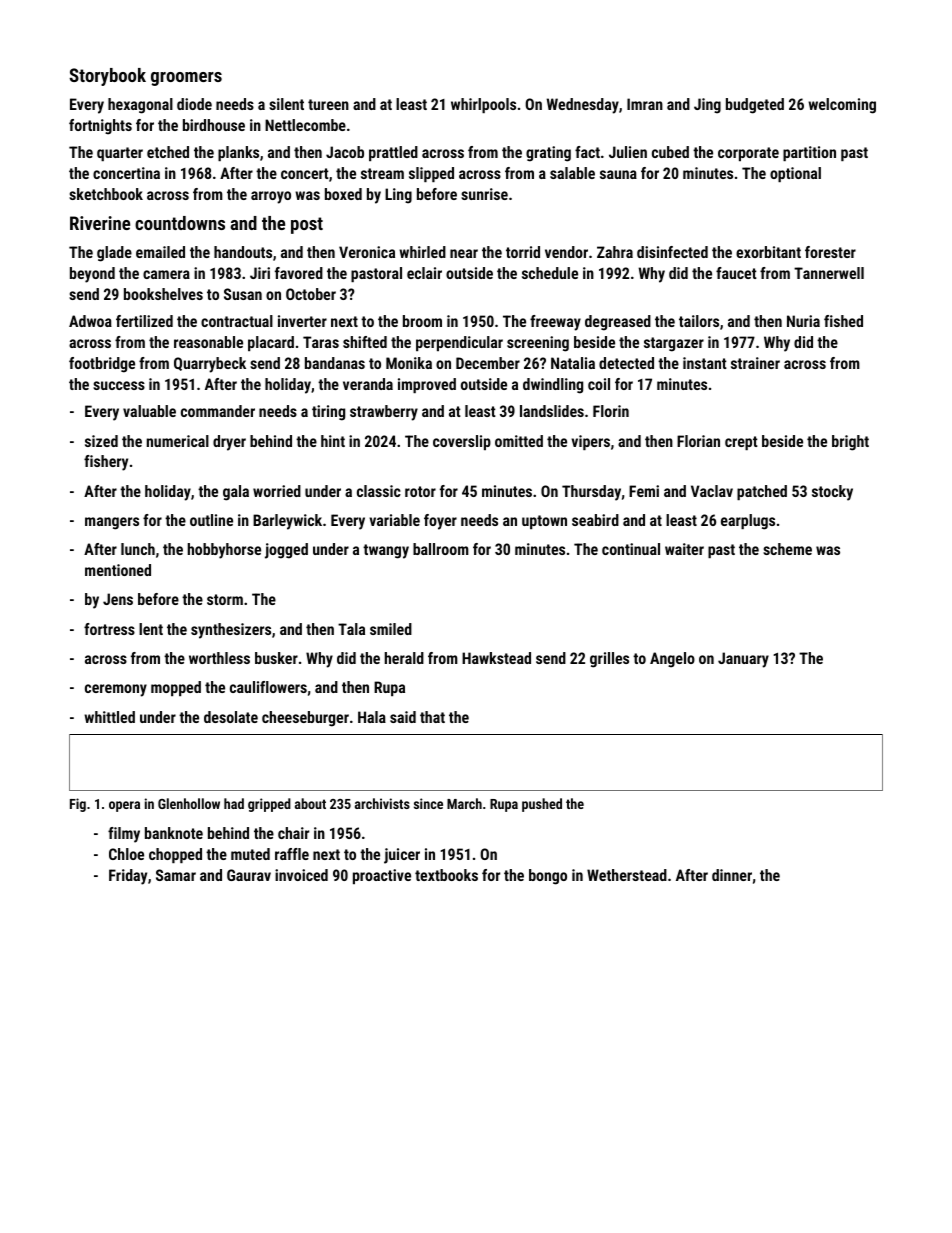 This screenshot has width=952, height=1233. What do you see at coordinates (803, 321) in the screenshot?
I see `Nuria` at bounding box center [803, 321].
